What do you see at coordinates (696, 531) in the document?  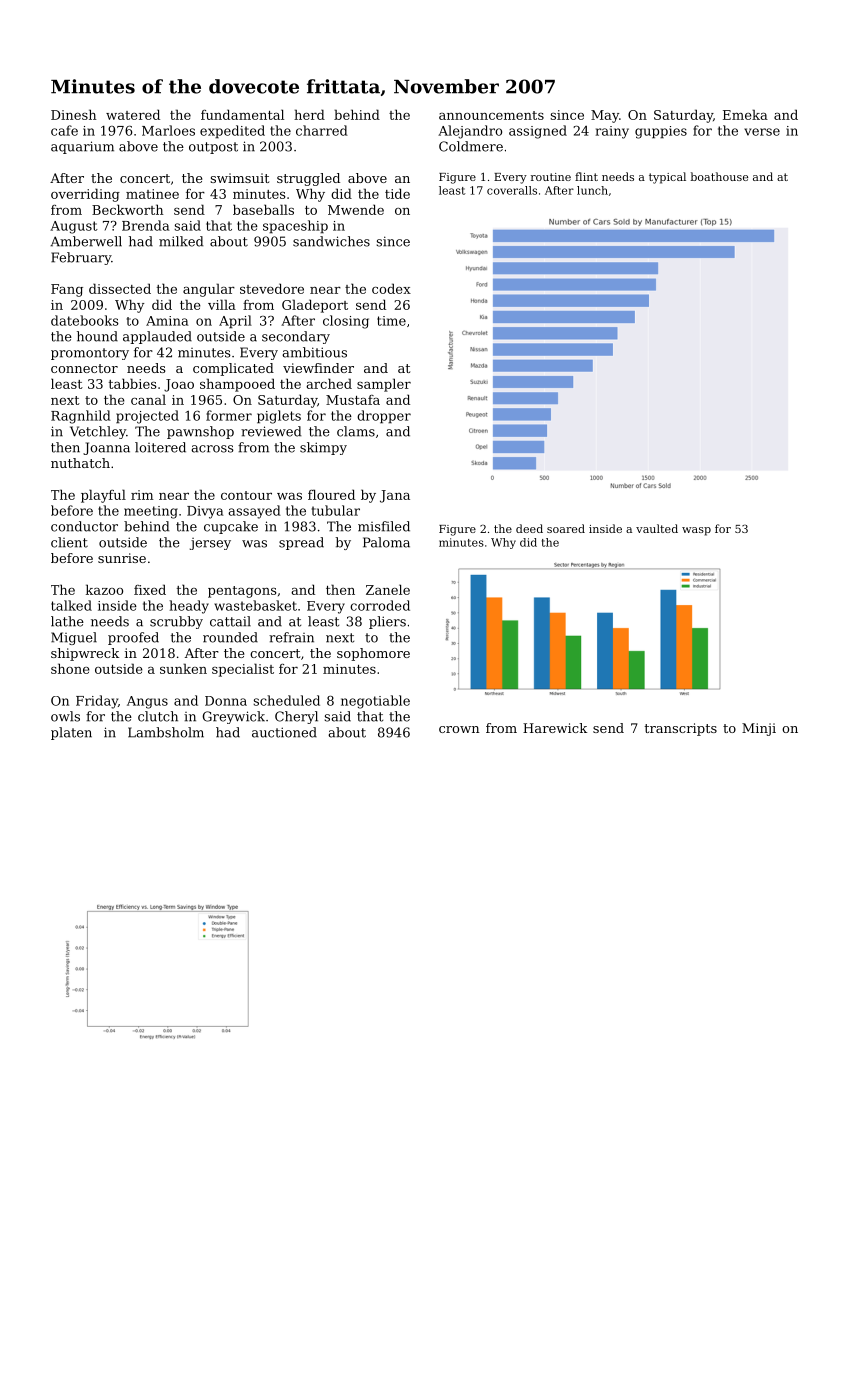 I see `wasp` at bounding box center [696, 531].
